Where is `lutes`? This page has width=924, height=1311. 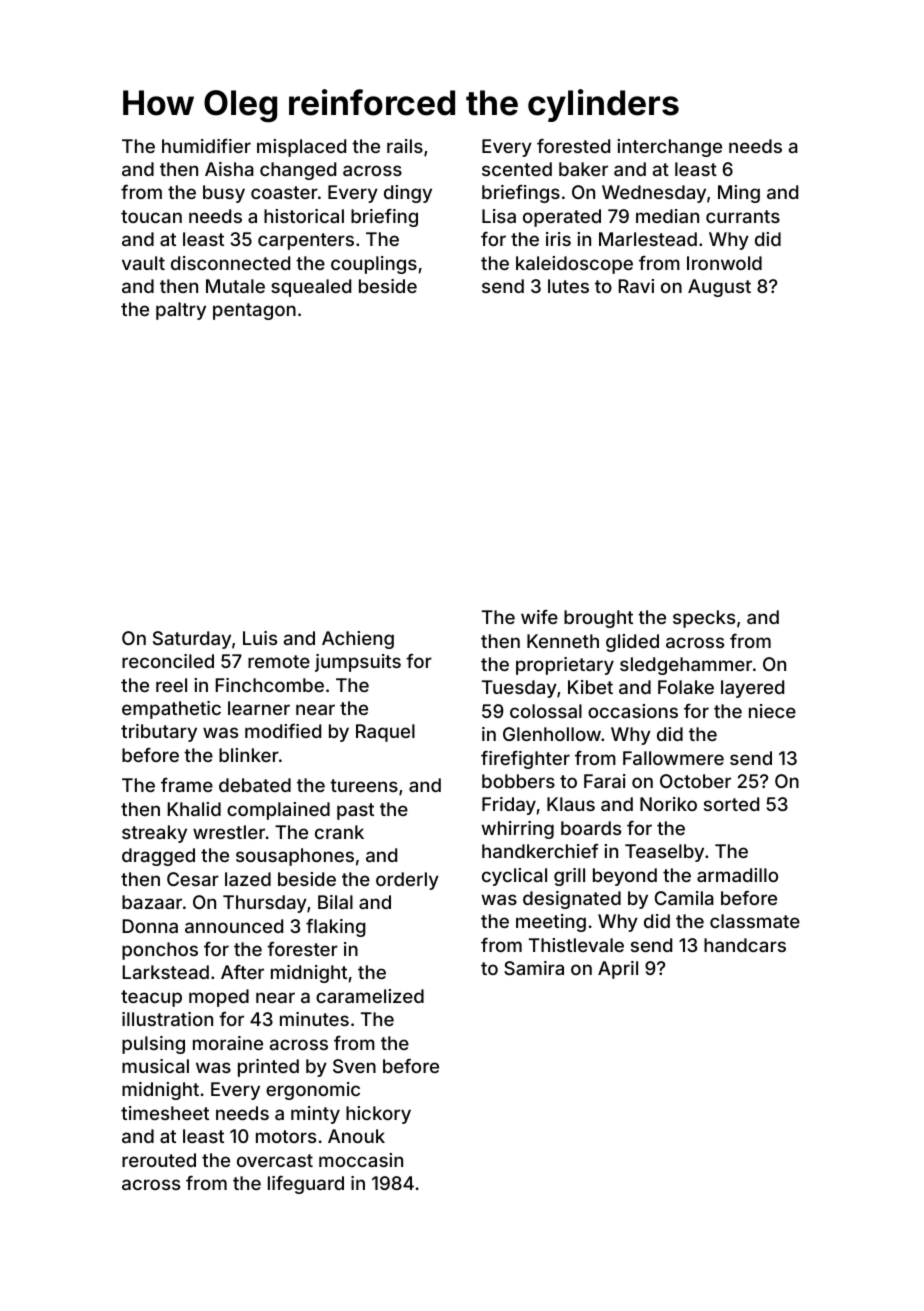 lutes is located at coordinates (568, 286).
